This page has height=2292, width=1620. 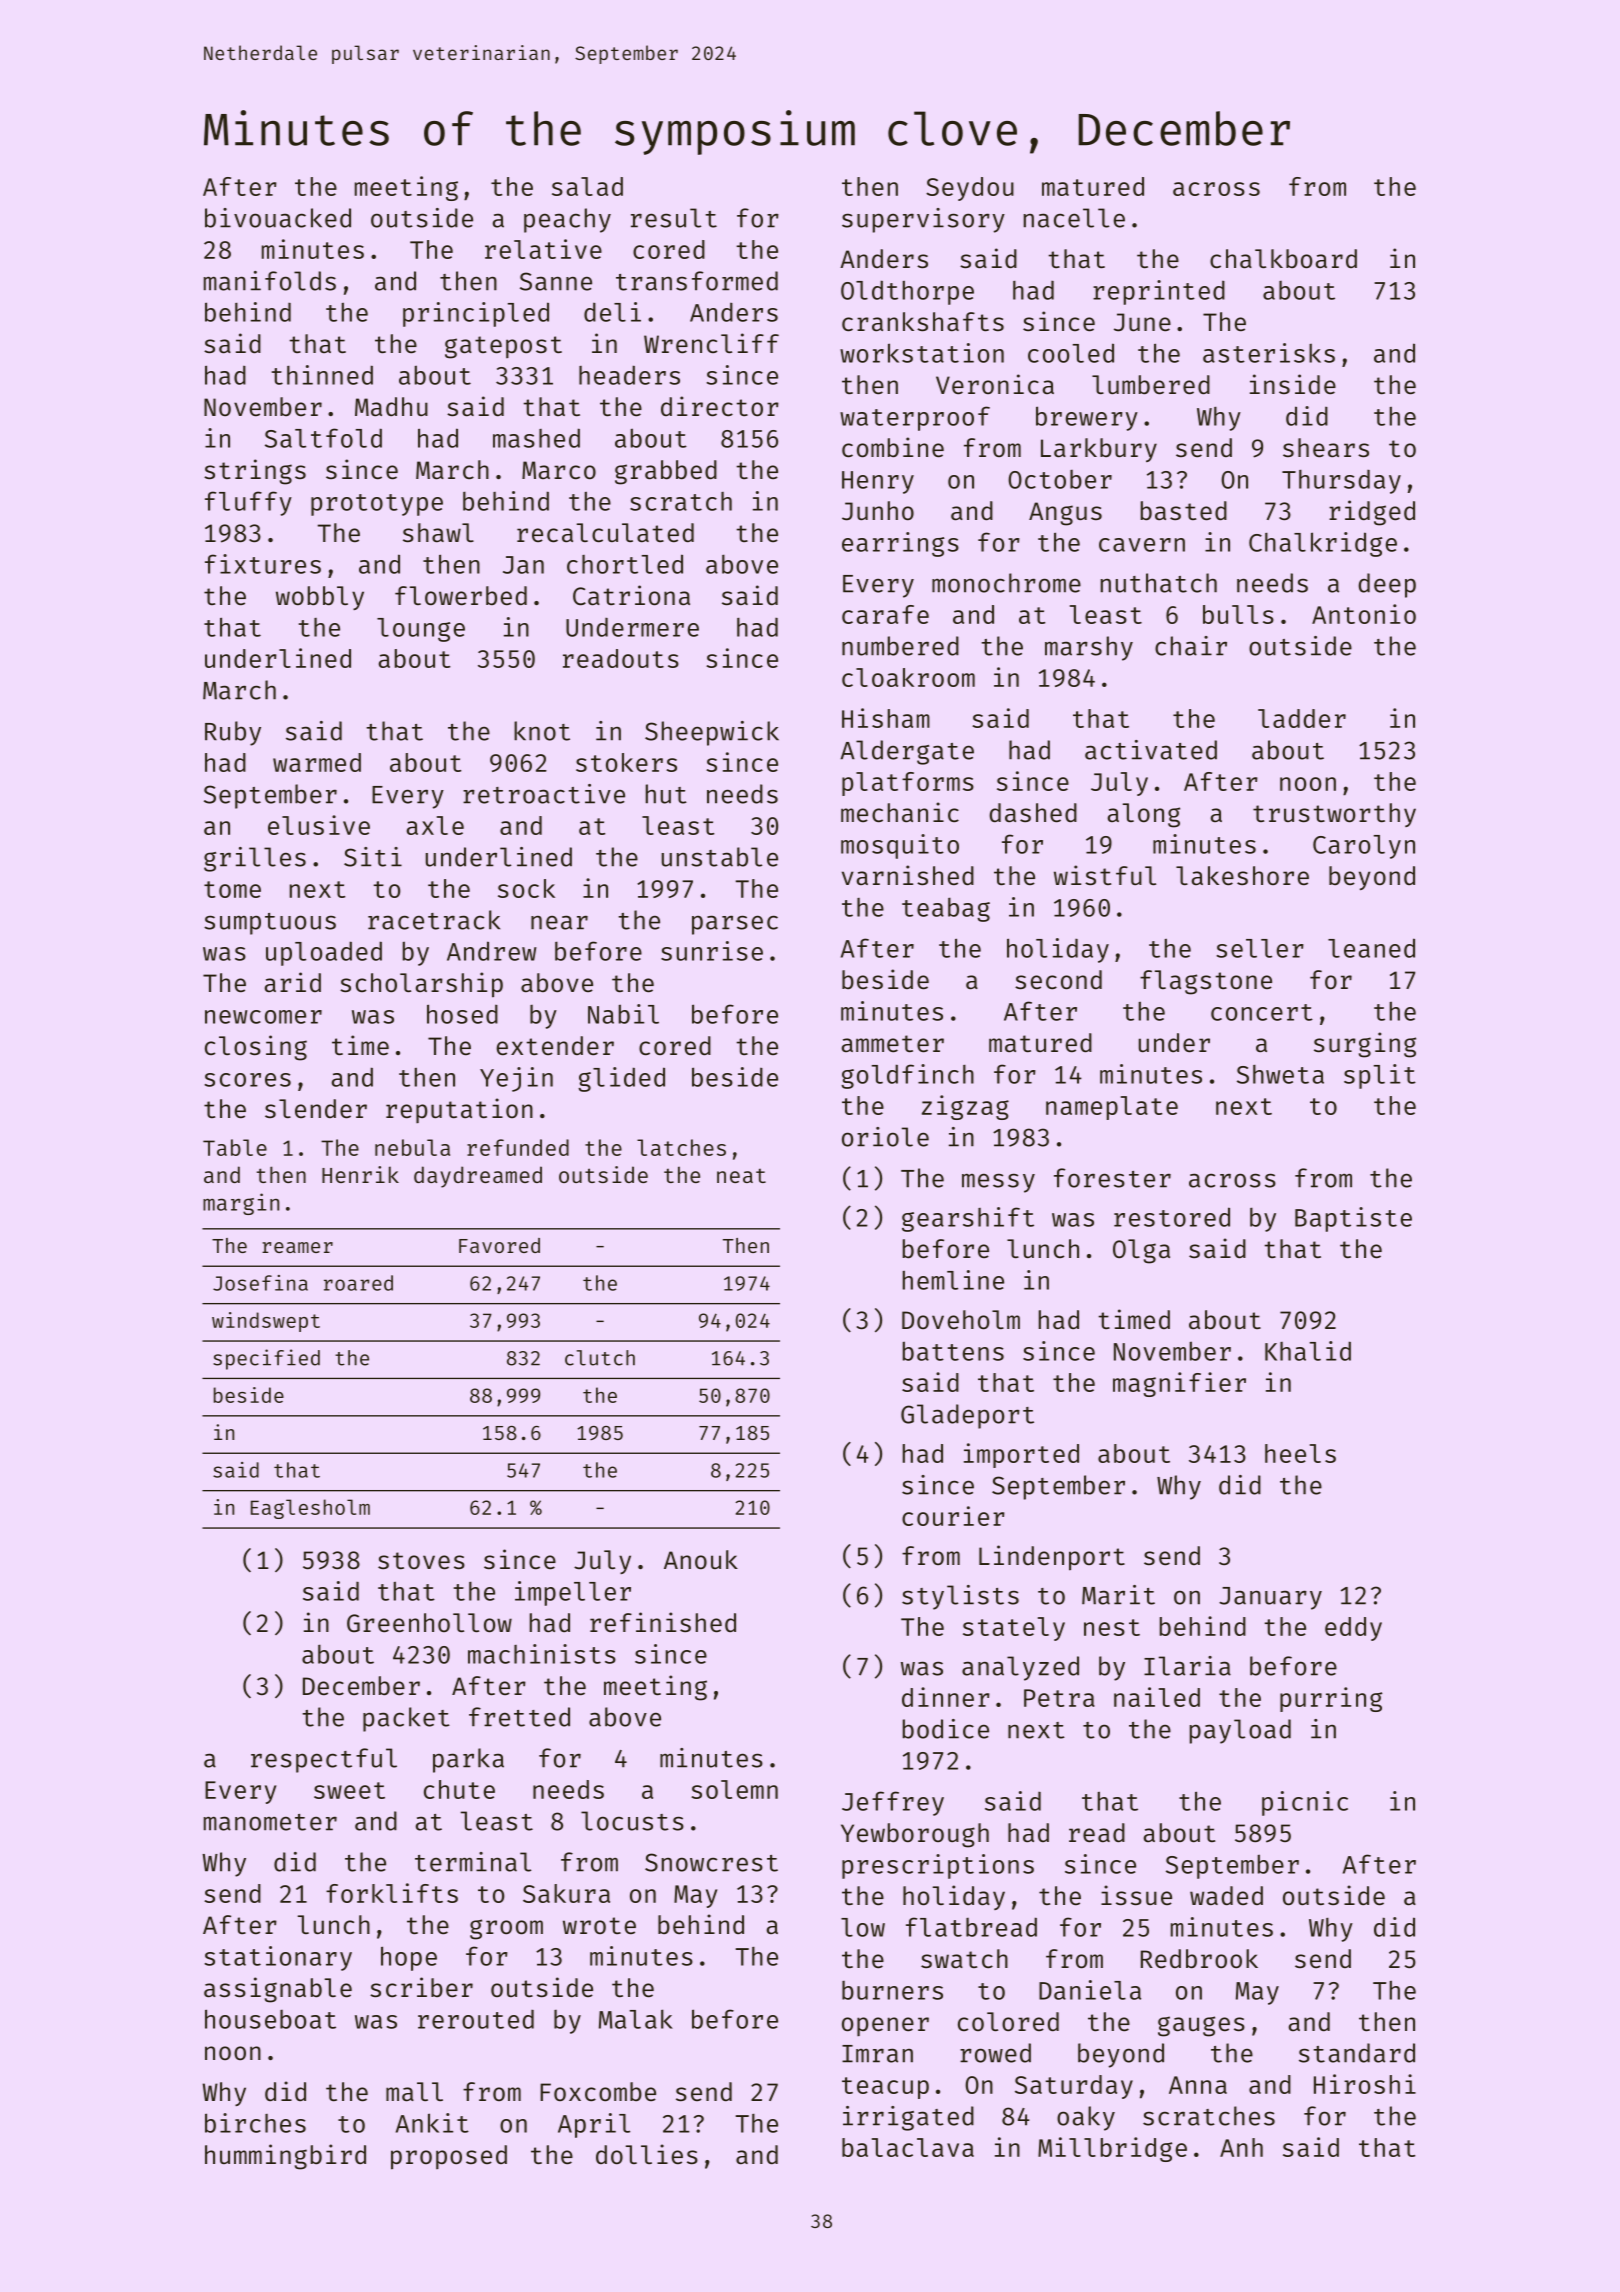 What do you see at coordinates (1206, 982) in the page?
I see `flagstone` at bounding box center [1206, 982].
